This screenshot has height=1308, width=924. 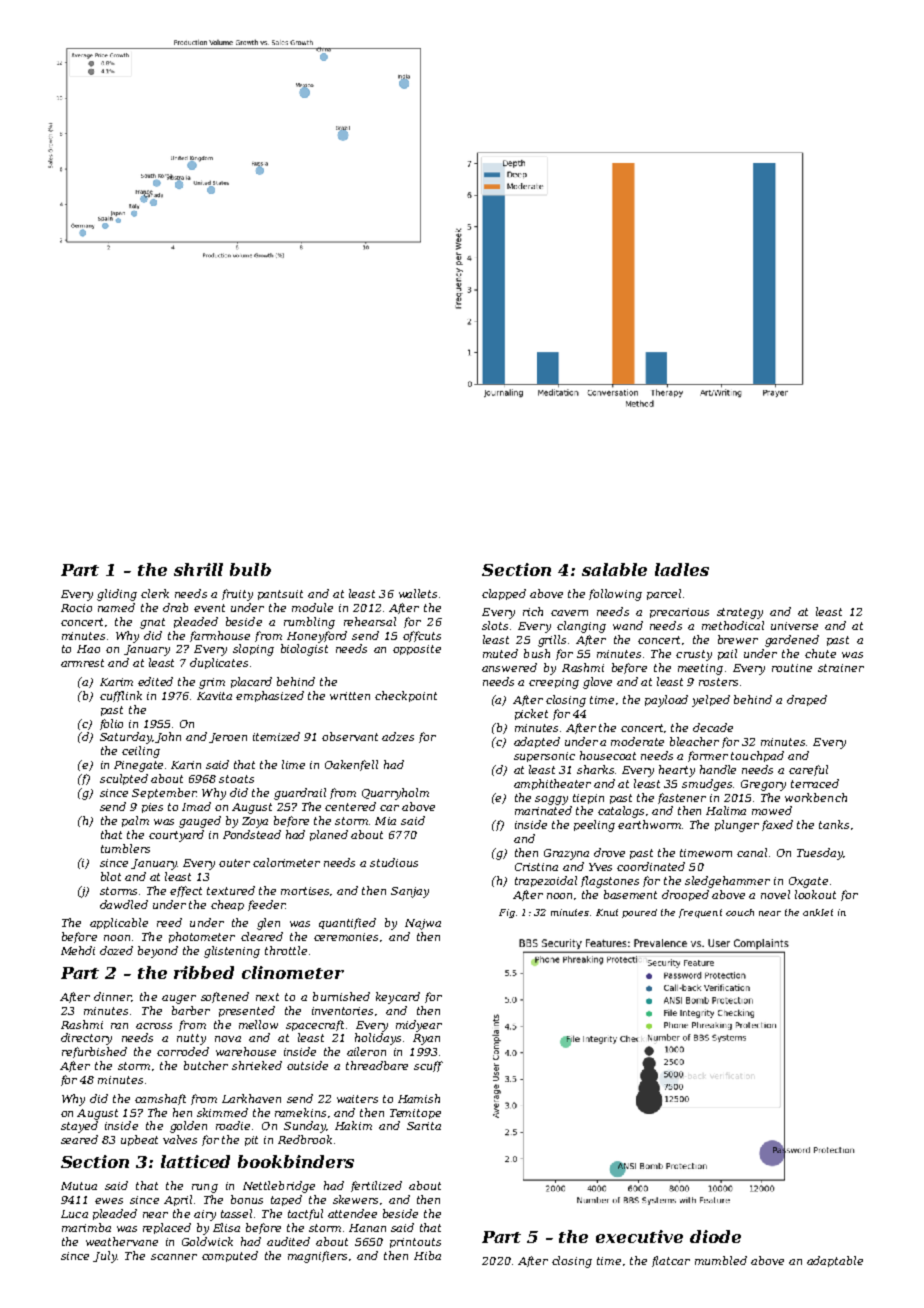 I want to click on computed, so click(x=230, y=1256).
